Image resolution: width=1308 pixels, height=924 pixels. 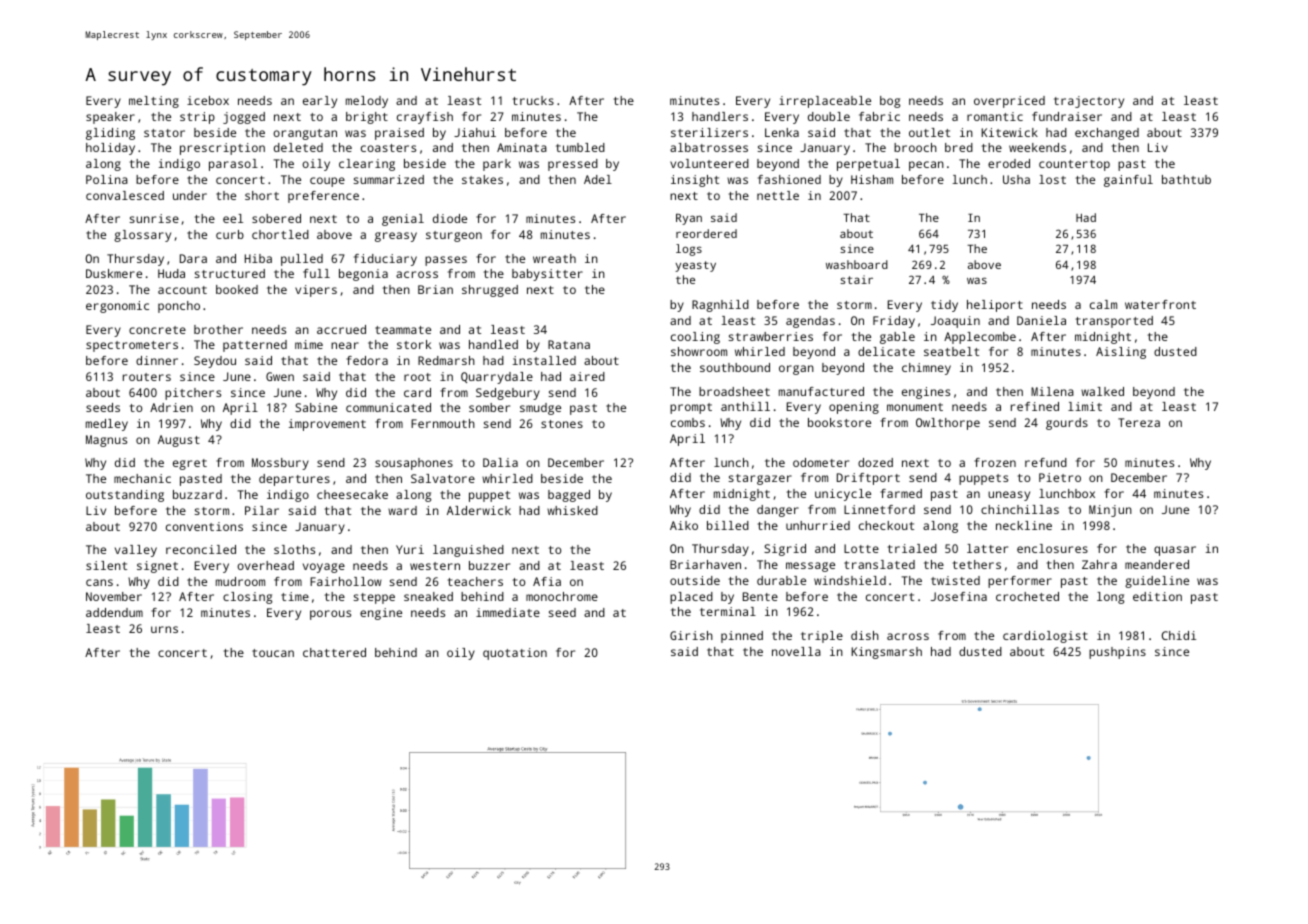 I want to click on stargazer, so click(x=760, y=479).
